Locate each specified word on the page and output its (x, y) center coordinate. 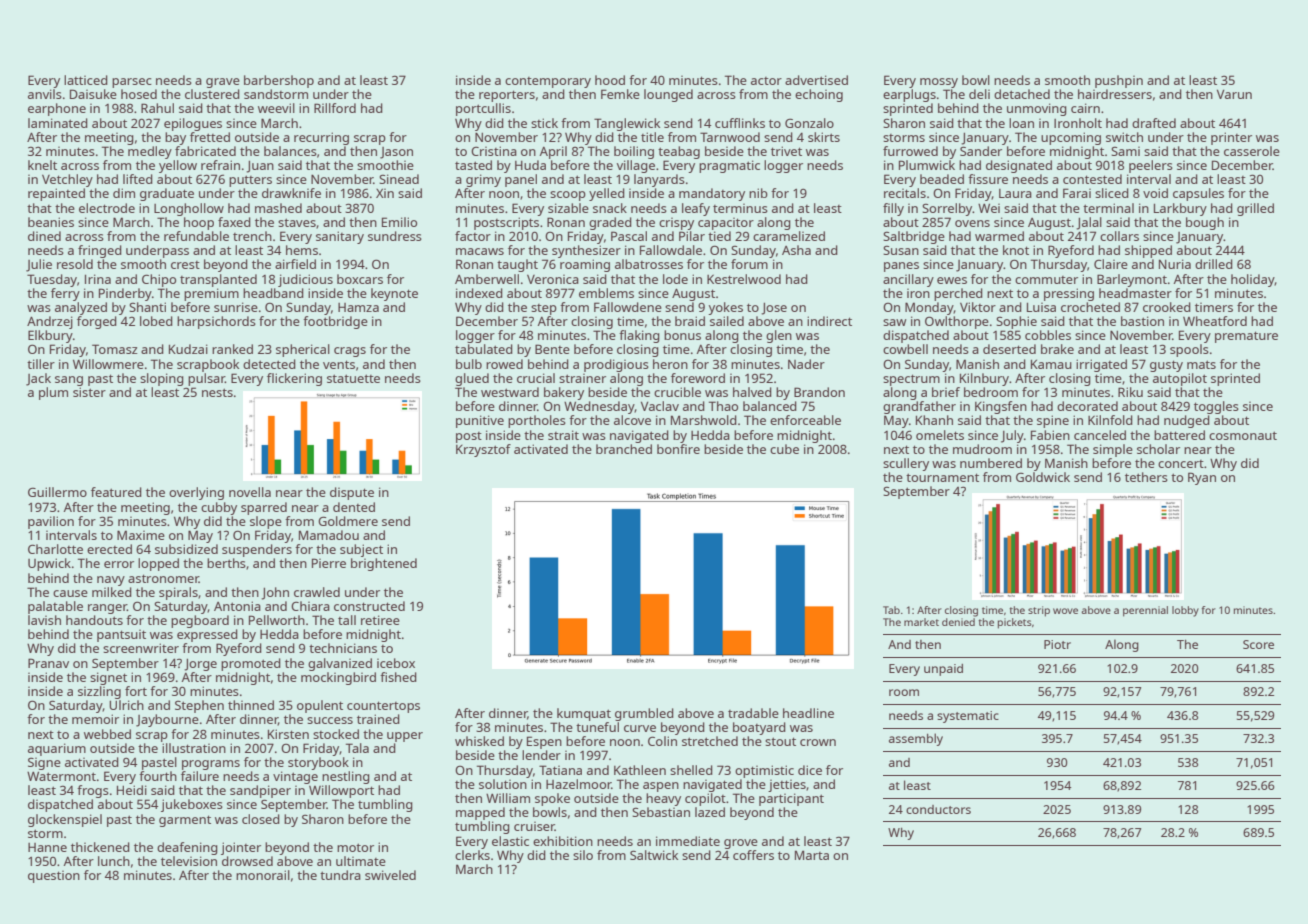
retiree (380, 620)
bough (1205, 223)
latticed (86, 80)
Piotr (1057, 644)
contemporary (548, 82)
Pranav (48, 663)
